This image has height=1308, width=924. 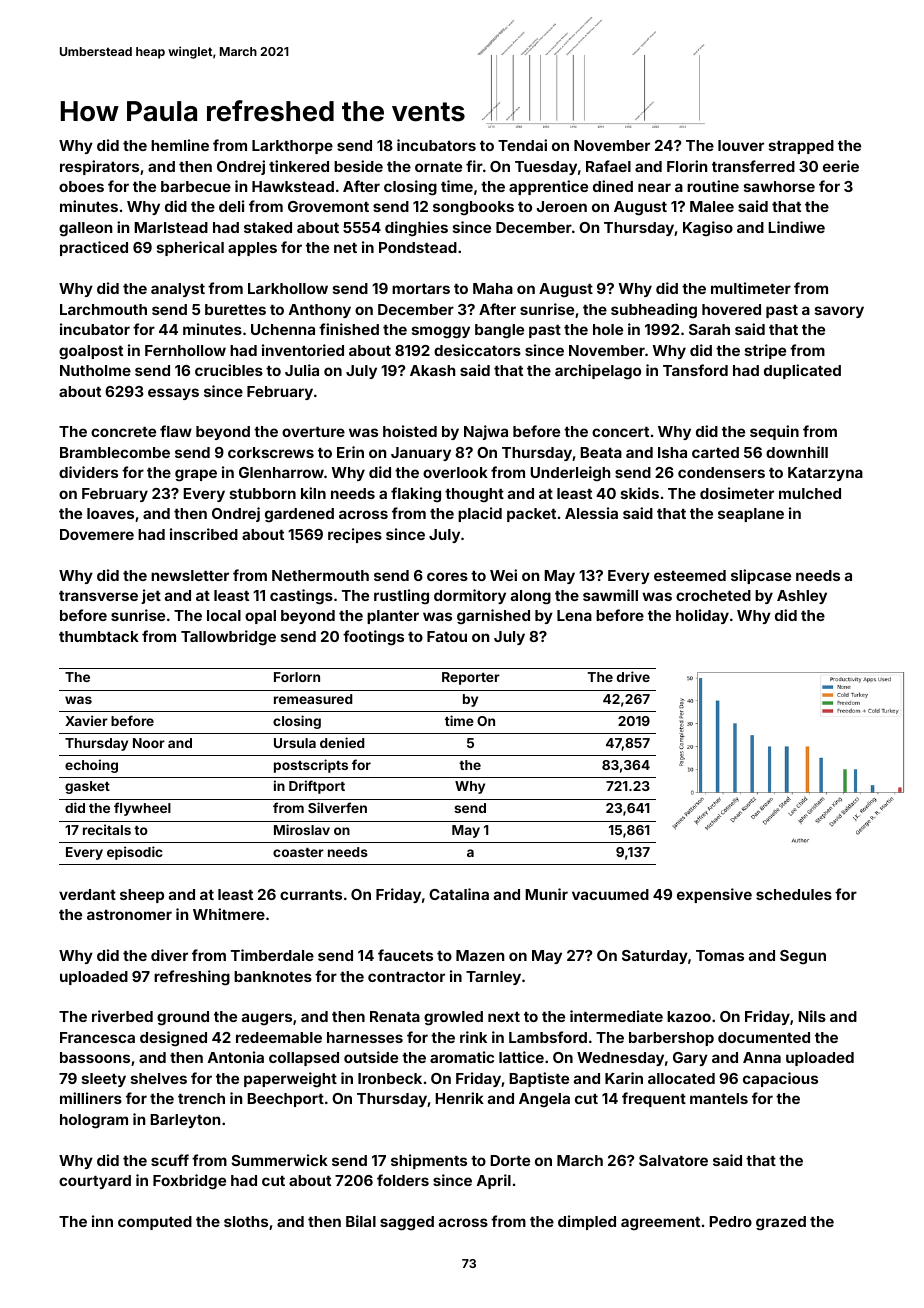 I want to click on Antonia, so click(x=236, y=1057).
